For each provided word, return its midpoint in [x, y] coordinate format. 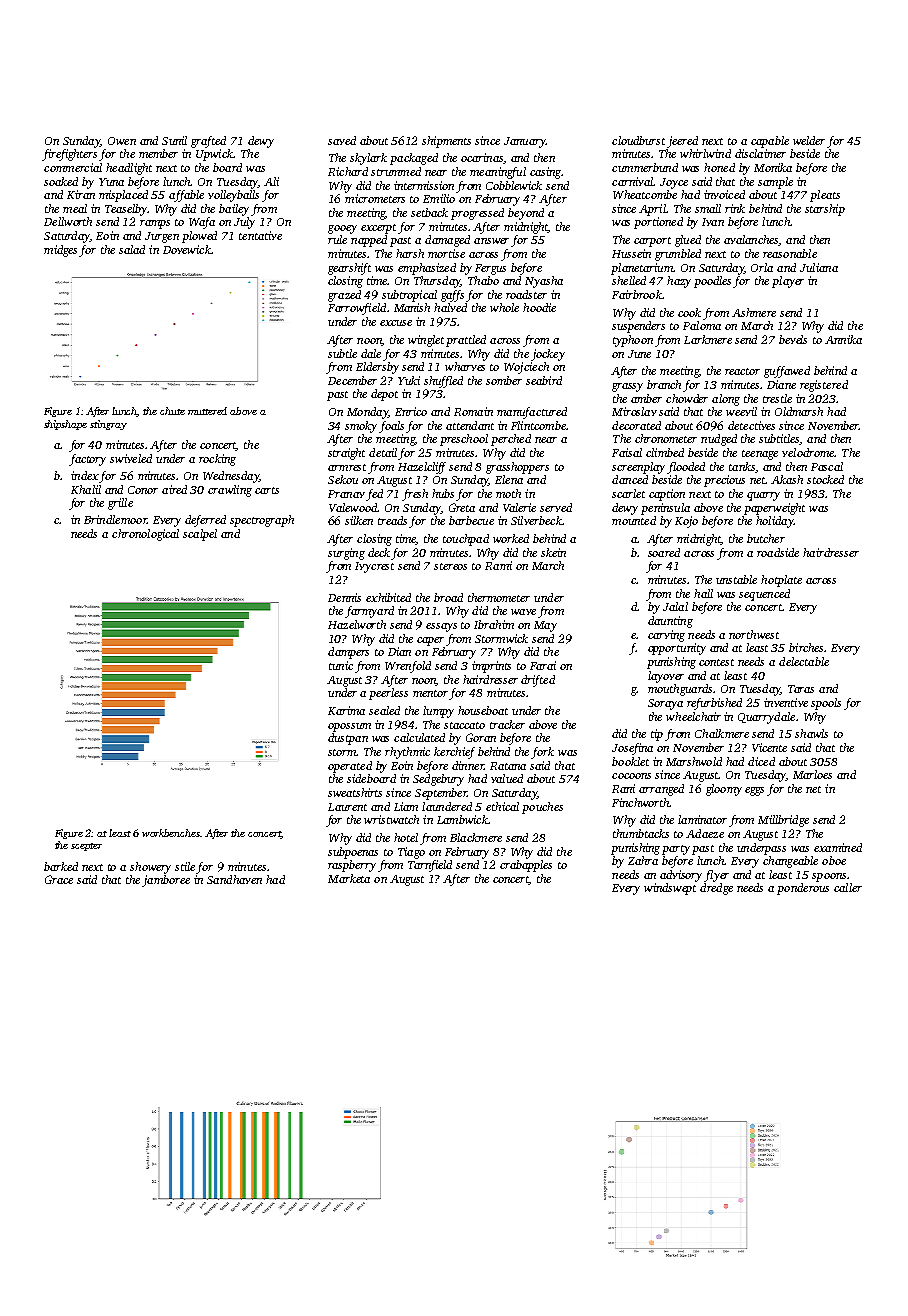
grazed [344, 296]
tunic [341, 665]
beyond [526, 214]
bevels [793, 339]
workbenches [171, 833]
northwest [754, 634]
